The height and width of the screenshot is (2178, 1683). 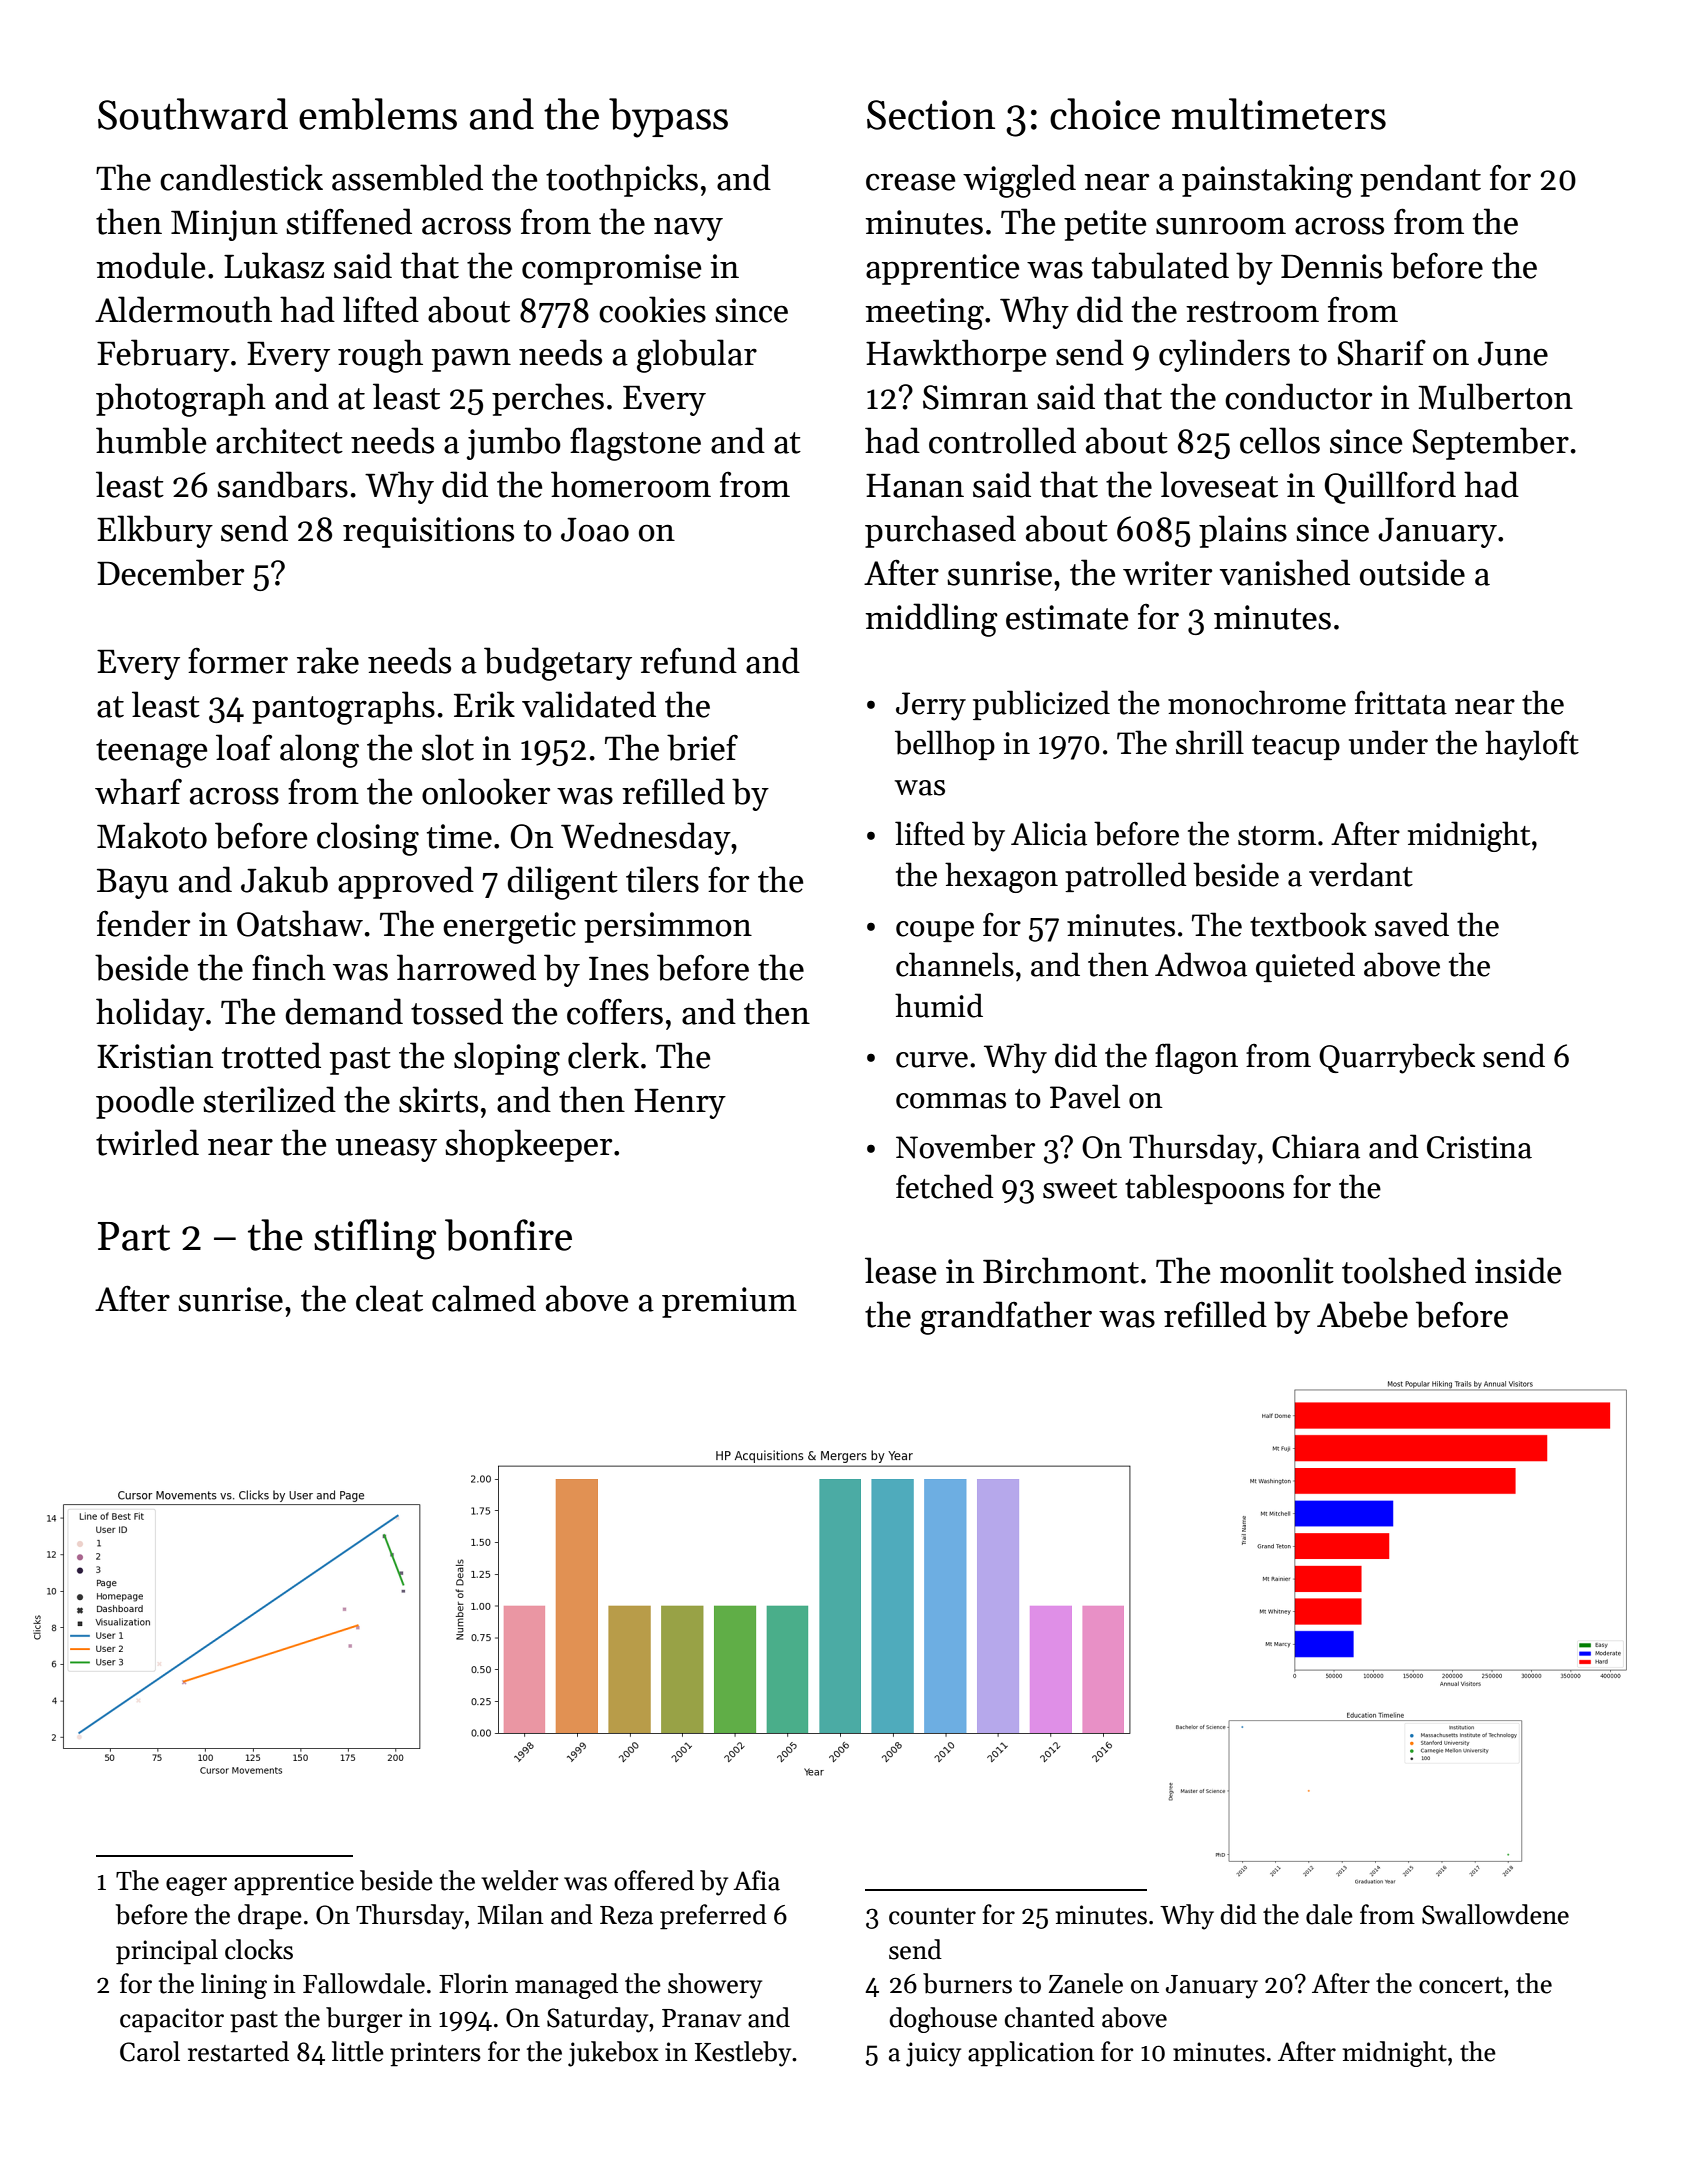 What do you see at coordinates (378, 114) in the screenshot?
I see `emblems` at bounding box center [378, 114].
